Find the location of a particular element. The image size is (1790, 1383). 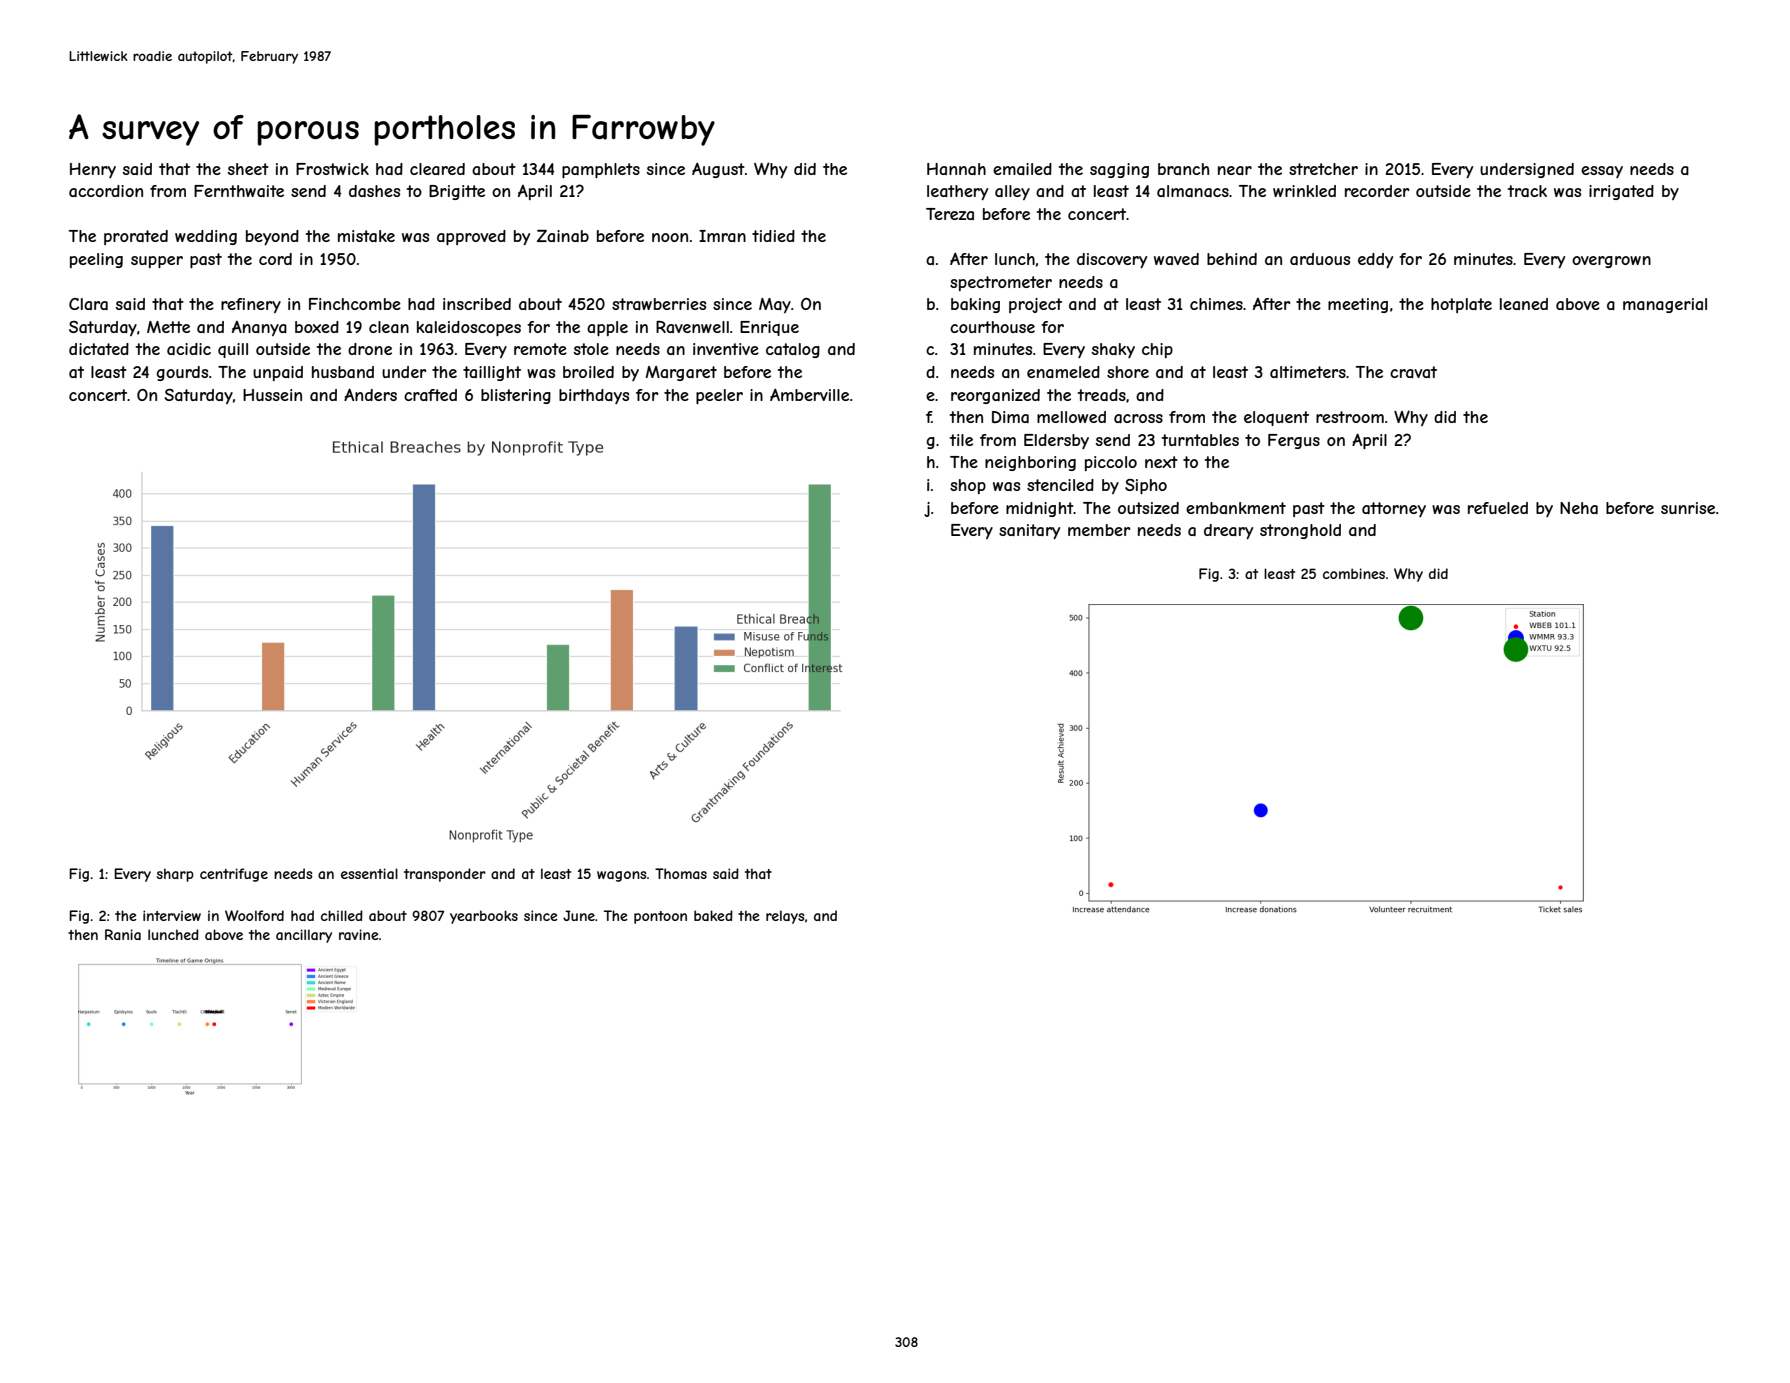

Hussein is located at coordinates (272, 395).
